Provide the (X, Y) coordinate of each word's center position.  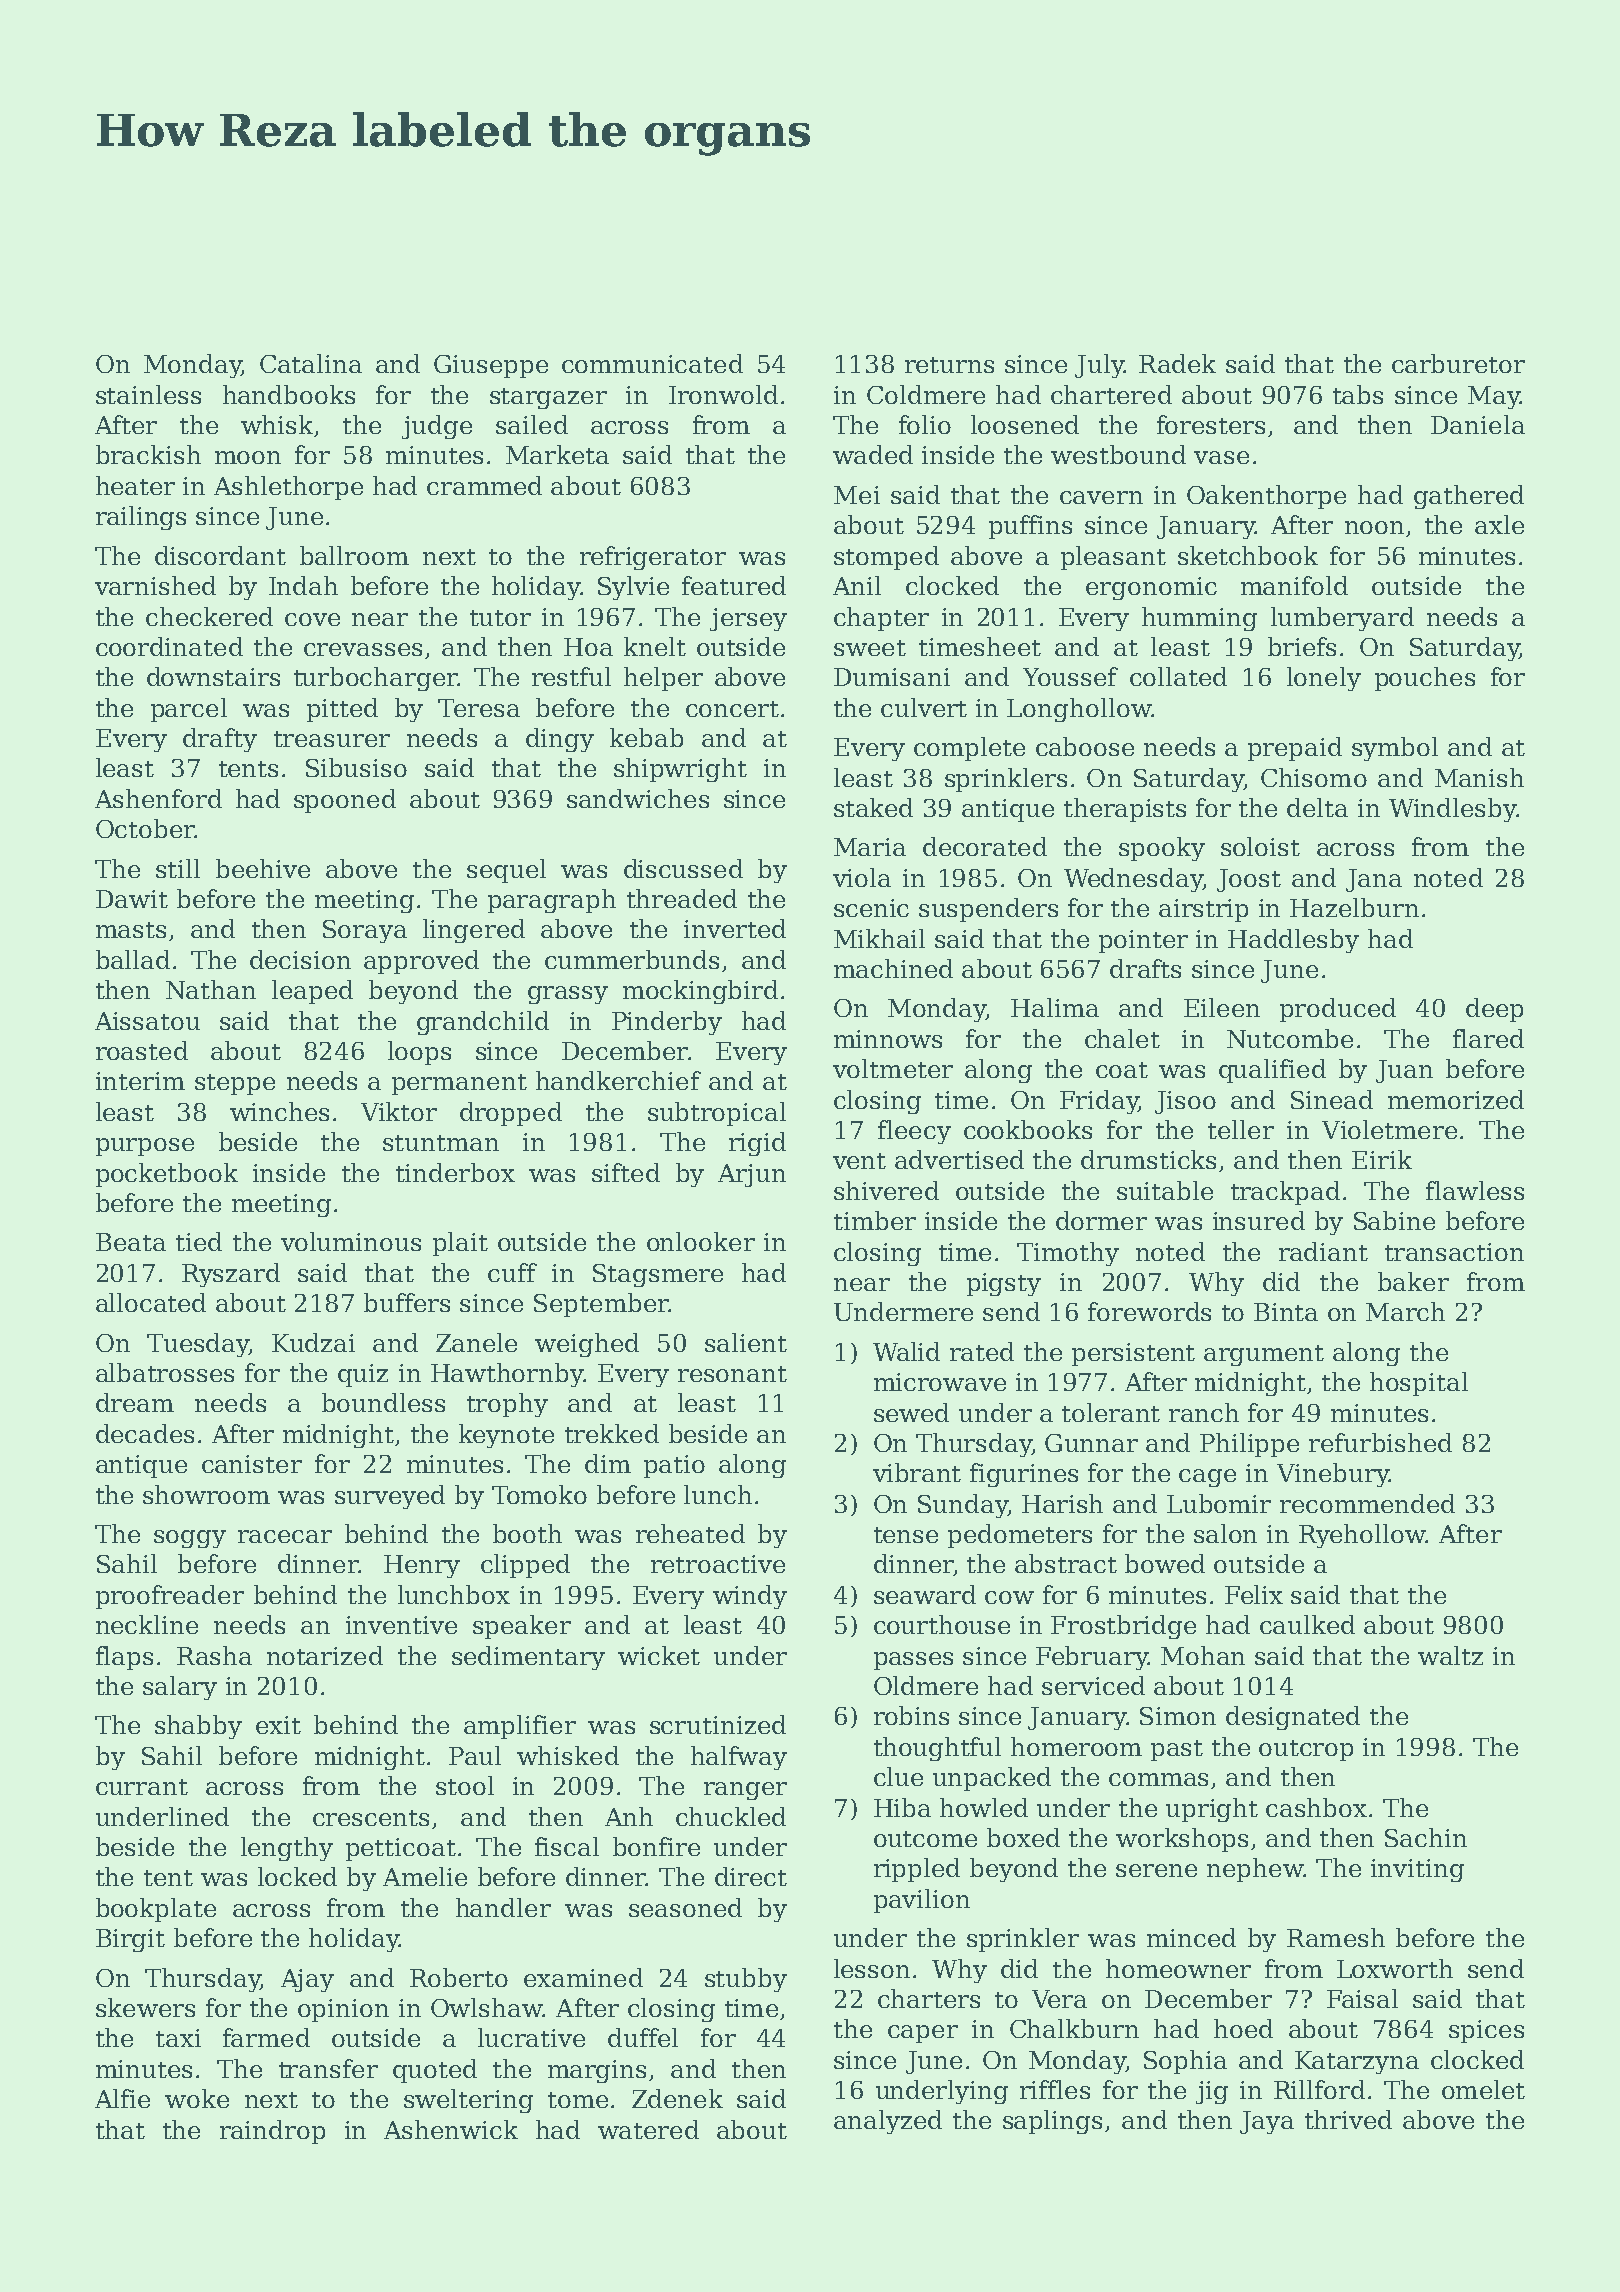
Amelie (425, 1876)
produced (1338, 1010)
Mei (857, 495)
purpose (145, 1147)
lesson (872, 1968)
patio (674, 1466)
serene (1156, 1870)
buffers (407, 1302)
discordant (220, 555)
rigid (757, 1144)
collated (1178, 676)
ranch (1204, 1412)
